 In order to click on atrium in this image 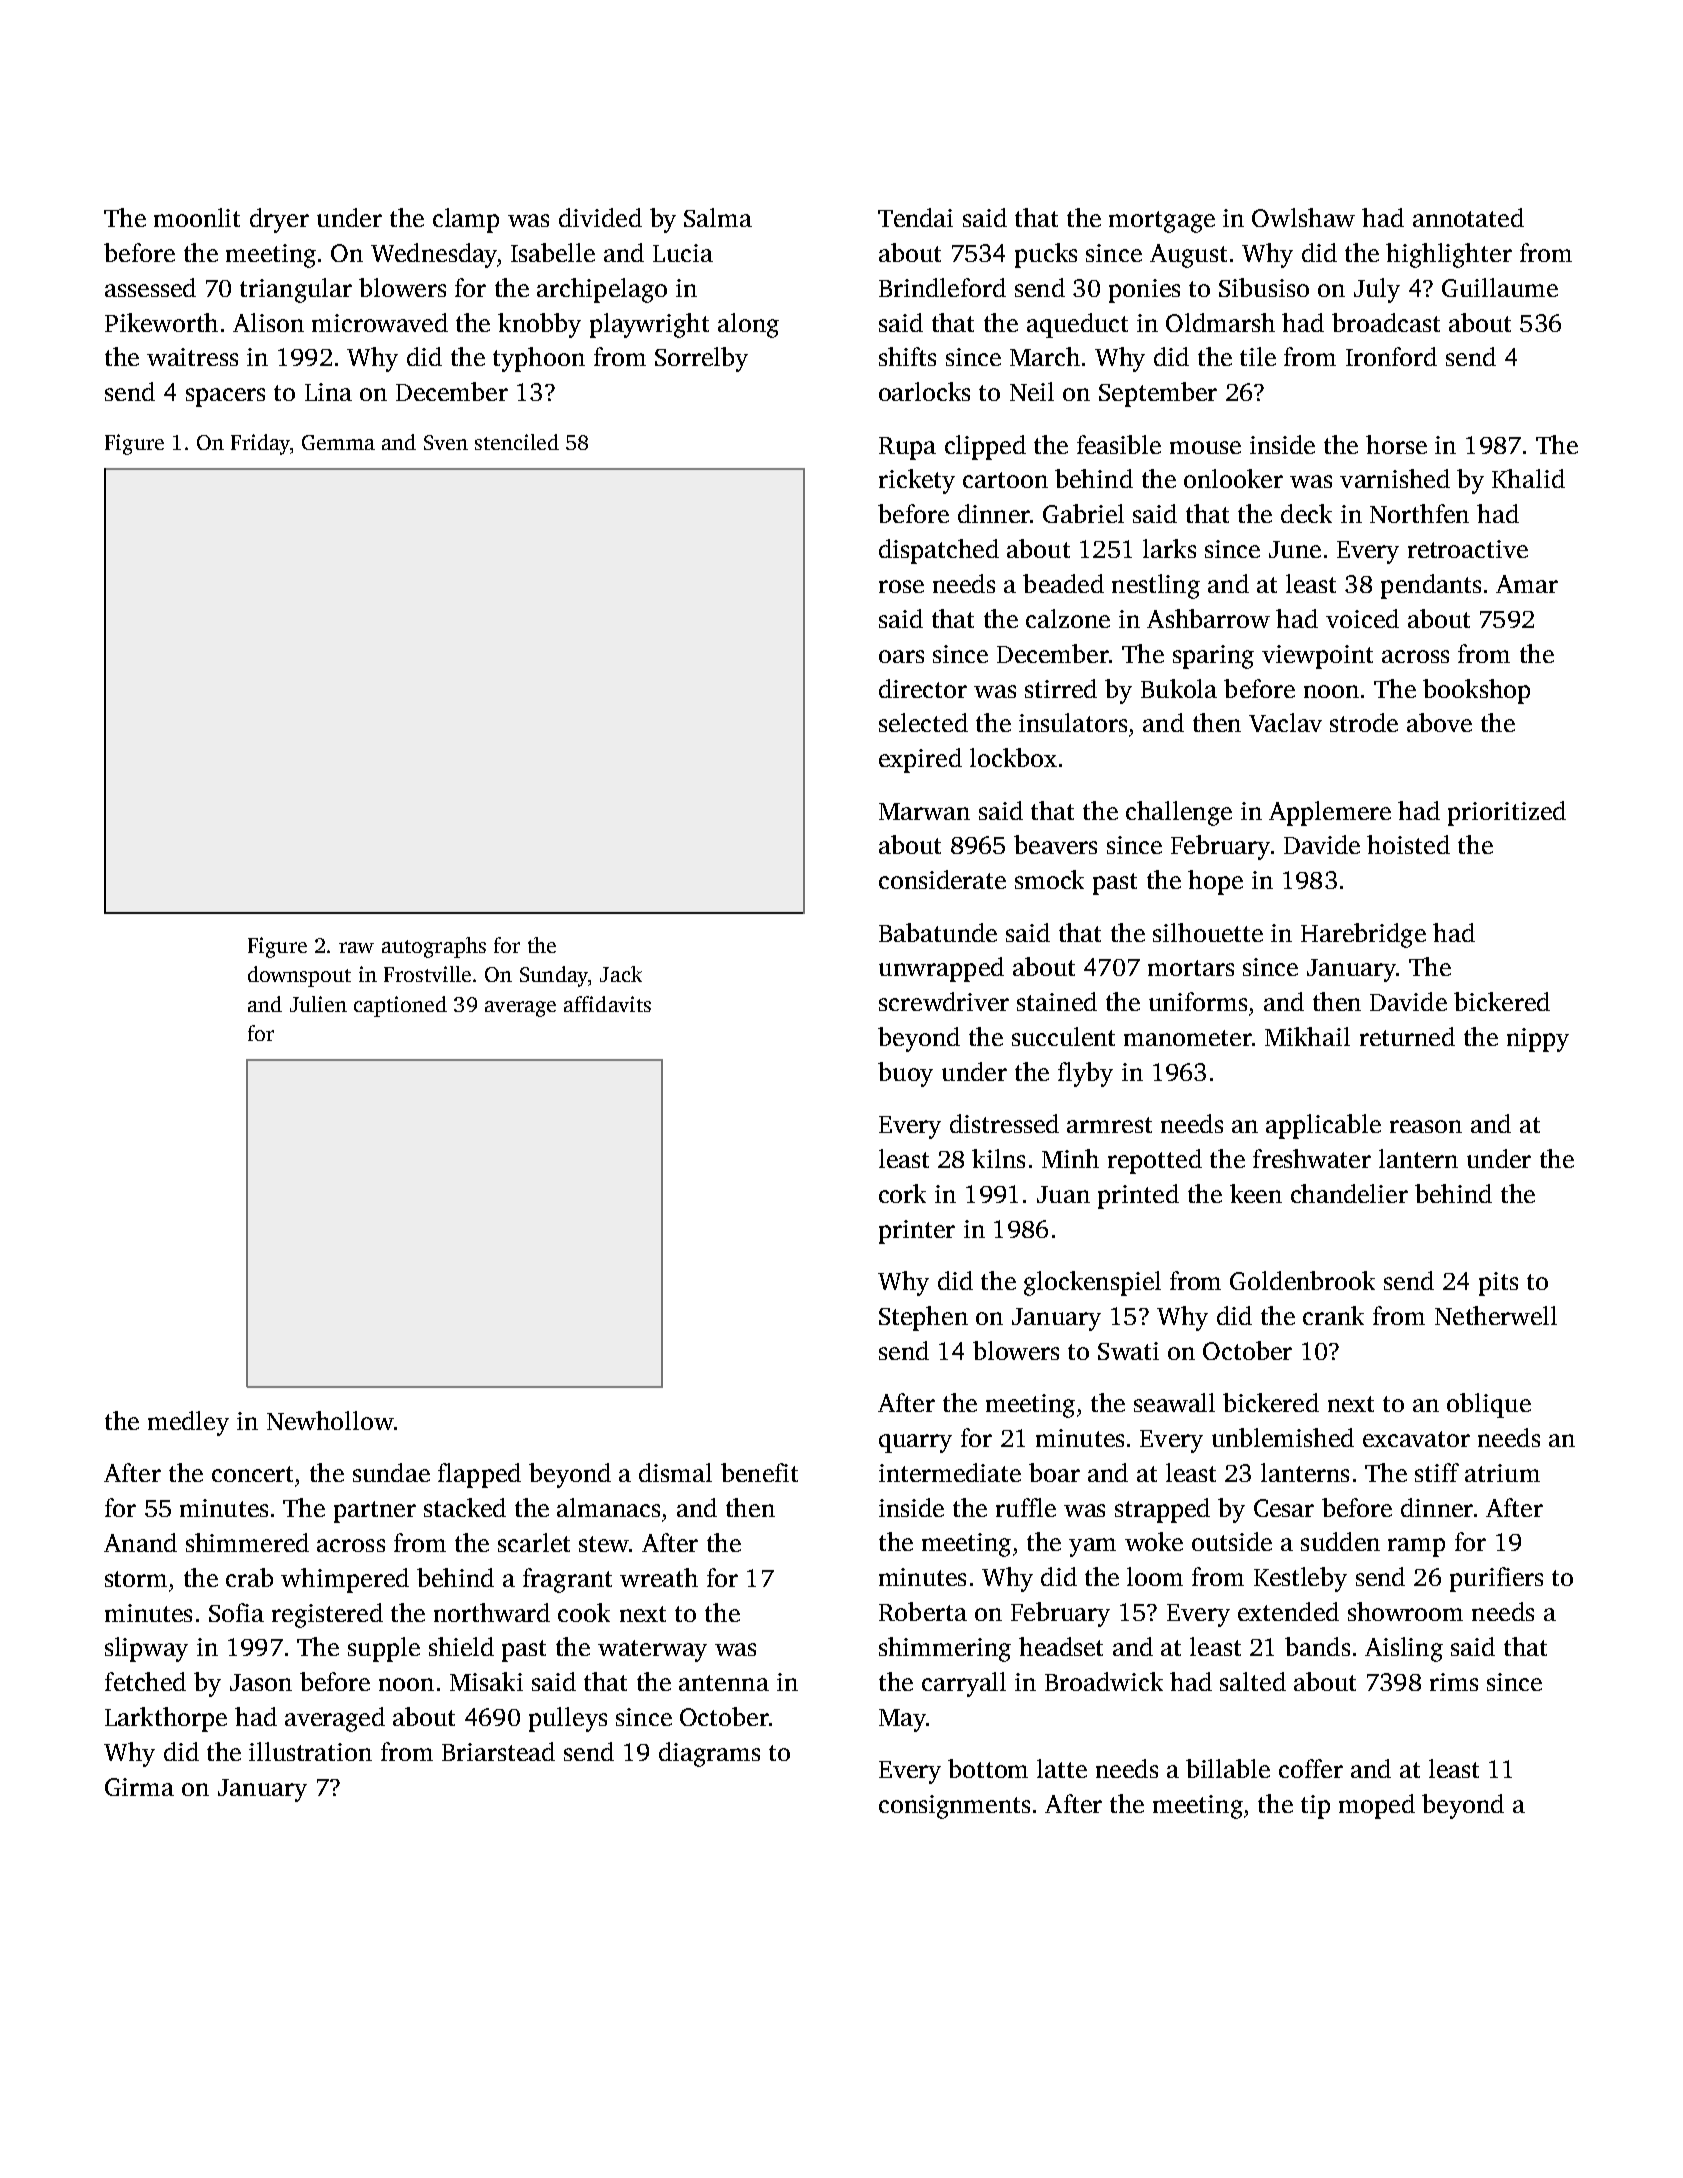, I will do `click(1502, 1473)`.
